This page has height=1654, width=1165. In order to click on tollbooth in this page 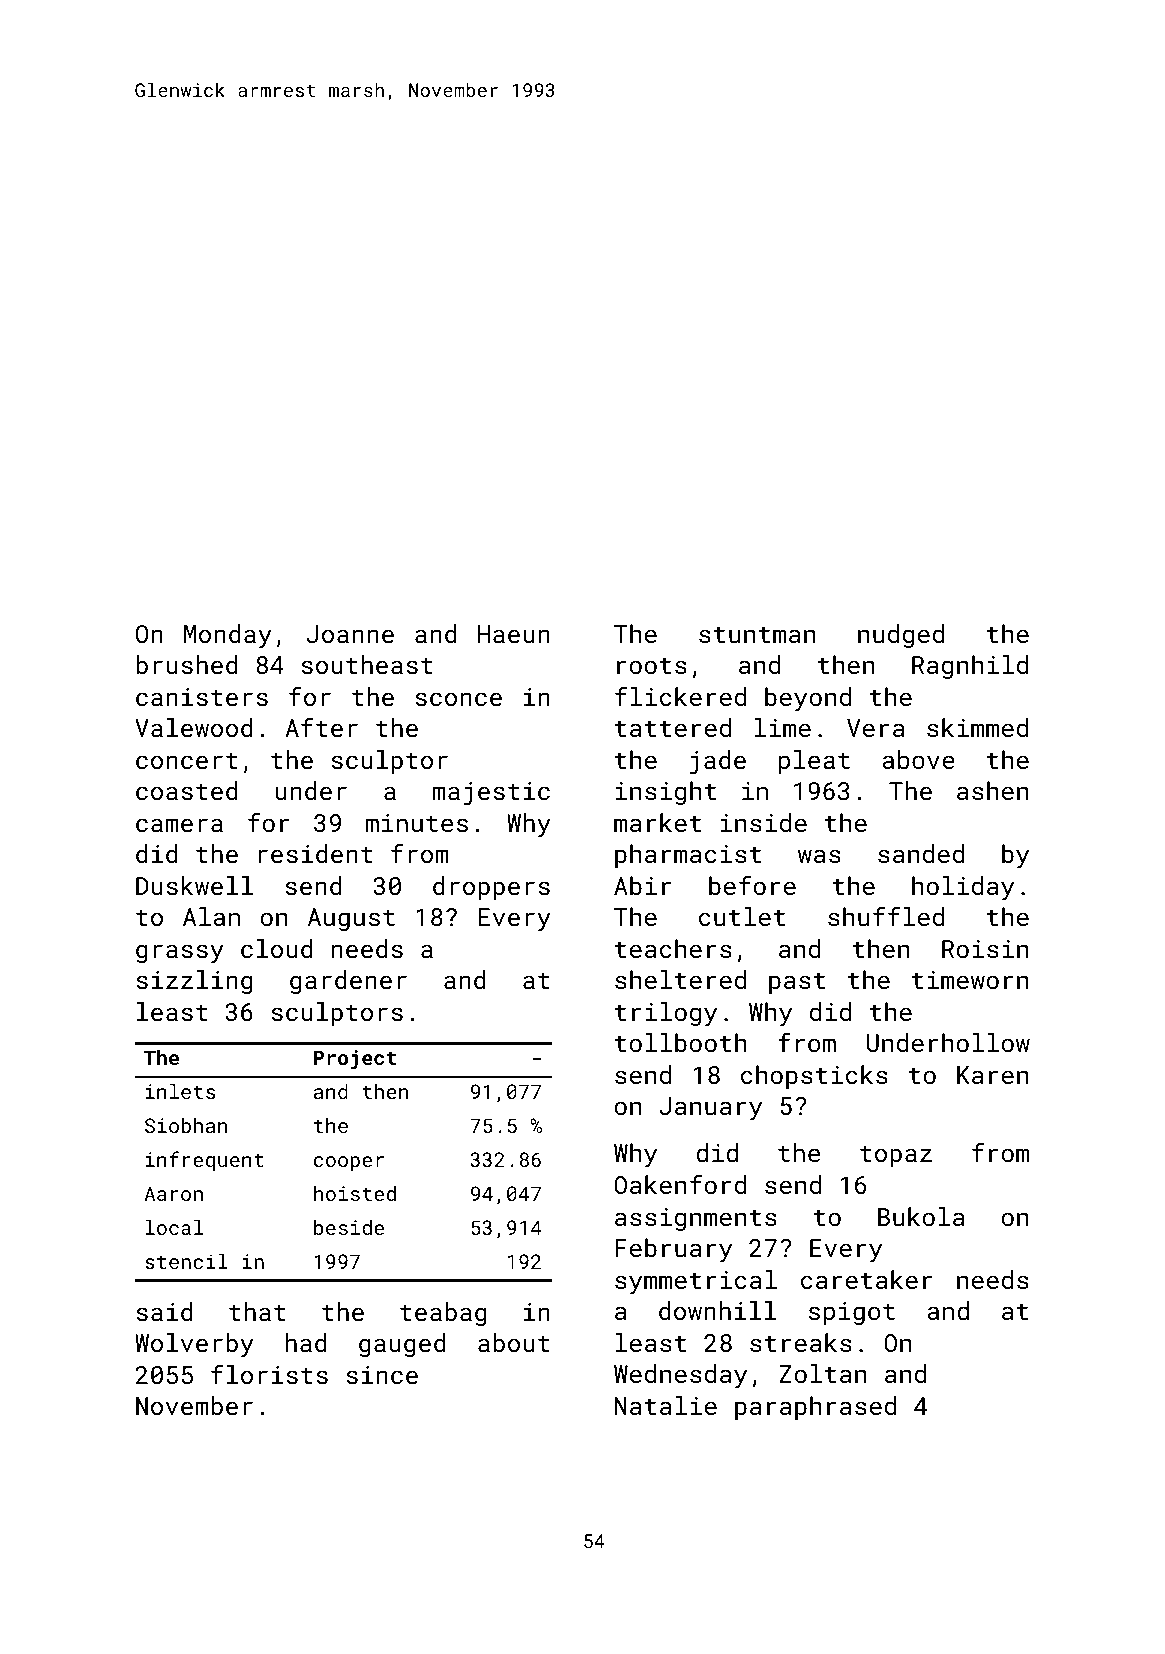, I will do `click(681, 1042)`.
